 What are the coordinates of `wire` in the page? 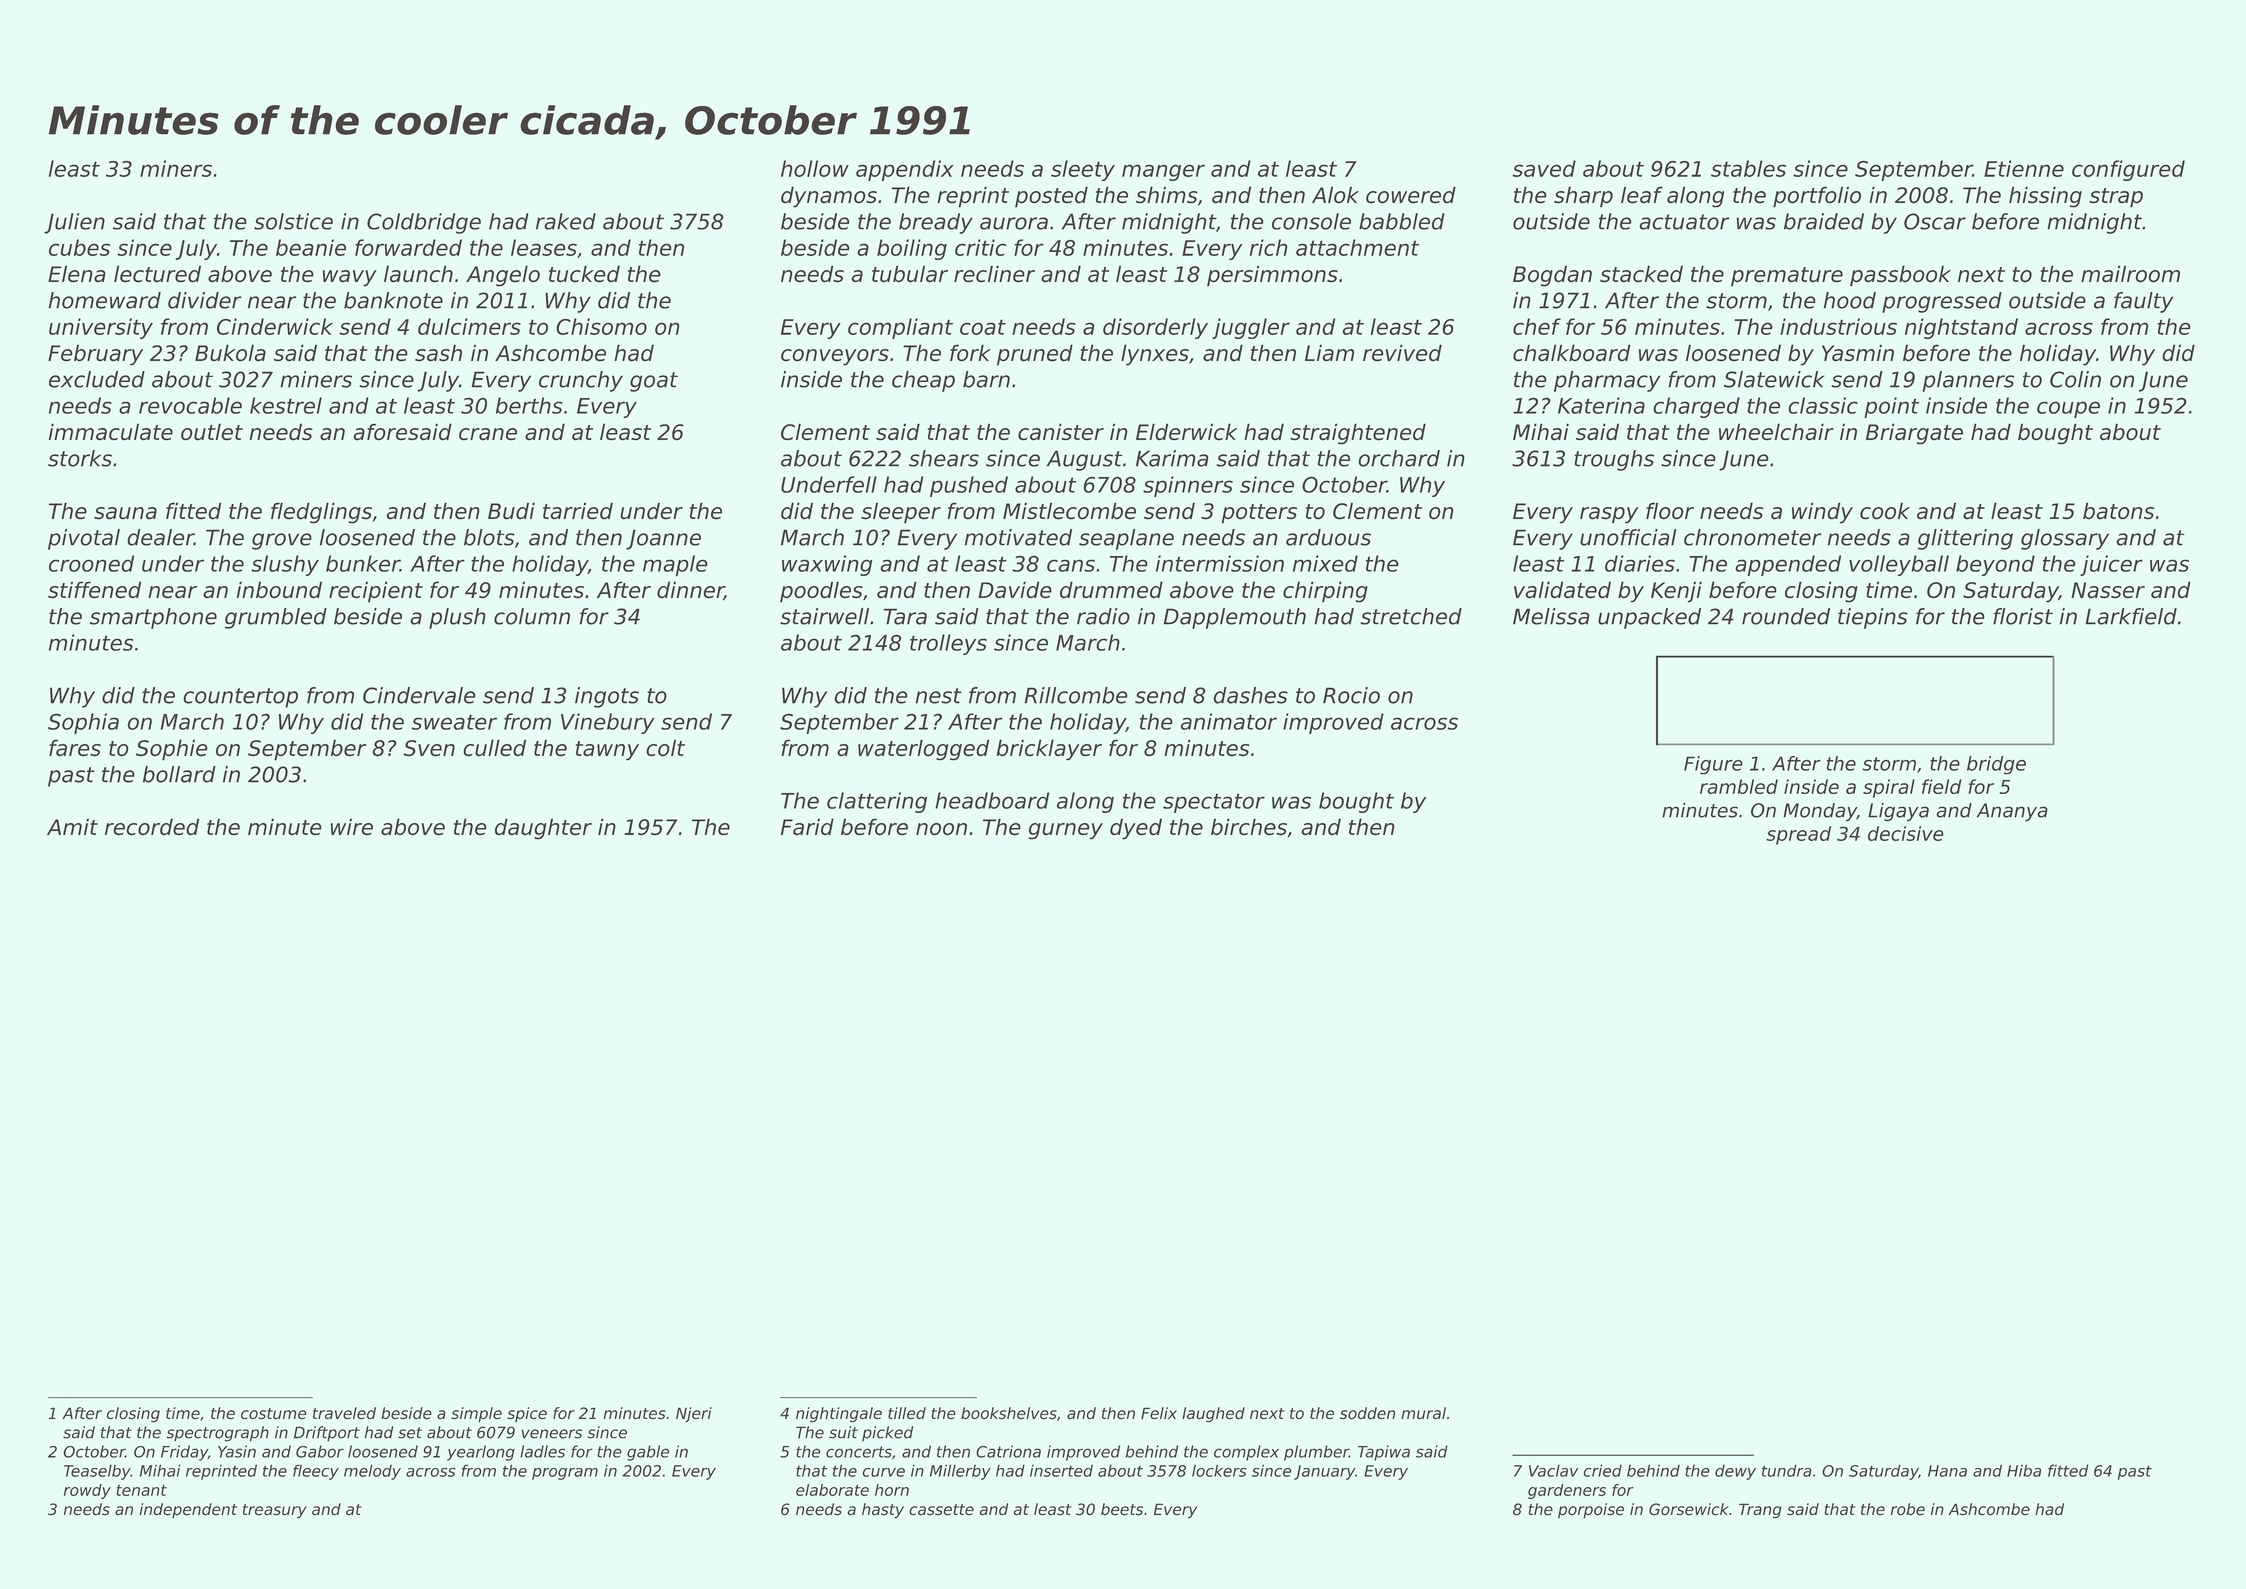 It's located at (351, 827).
